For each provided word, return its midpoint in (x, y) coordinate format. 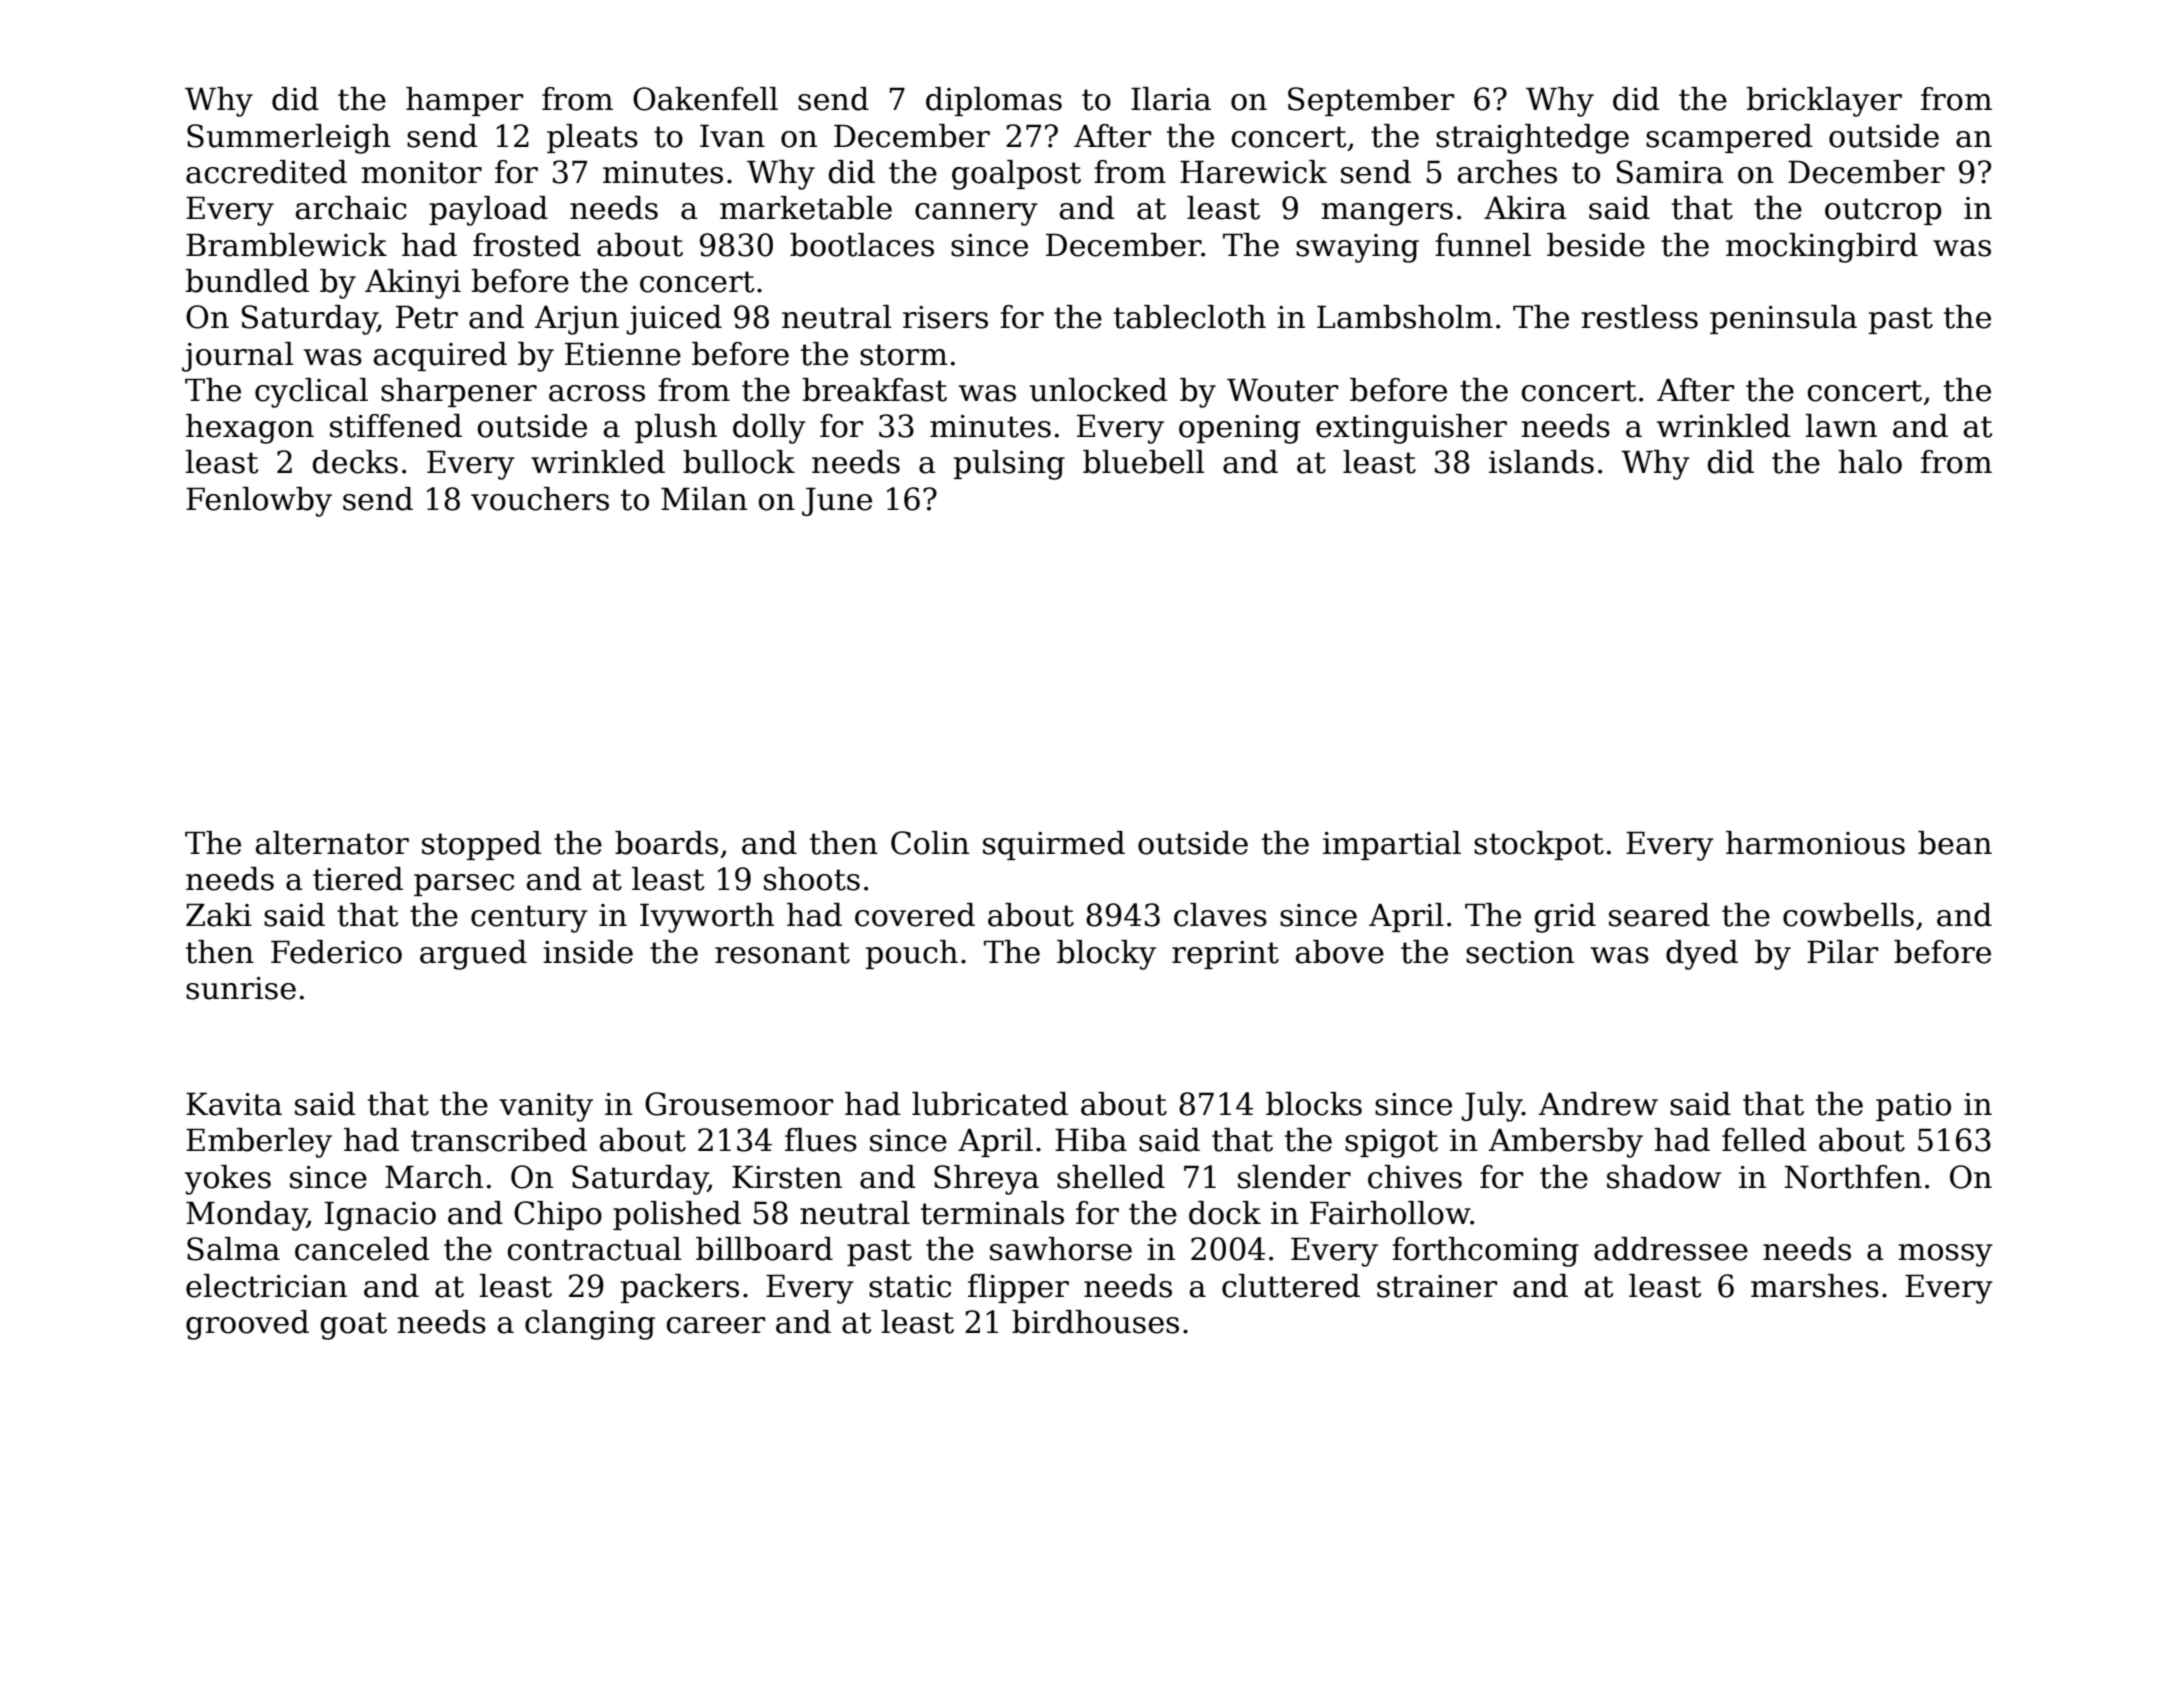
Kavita (234, 1104)
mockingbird (1822, 248)
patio (1913, 1107)
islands (1541, 462)
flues (821, 1140)
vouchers (540, 499)
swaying (1357, 248)
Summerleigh (289, 139)
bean (1955, 843)
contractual (594, 1249)
